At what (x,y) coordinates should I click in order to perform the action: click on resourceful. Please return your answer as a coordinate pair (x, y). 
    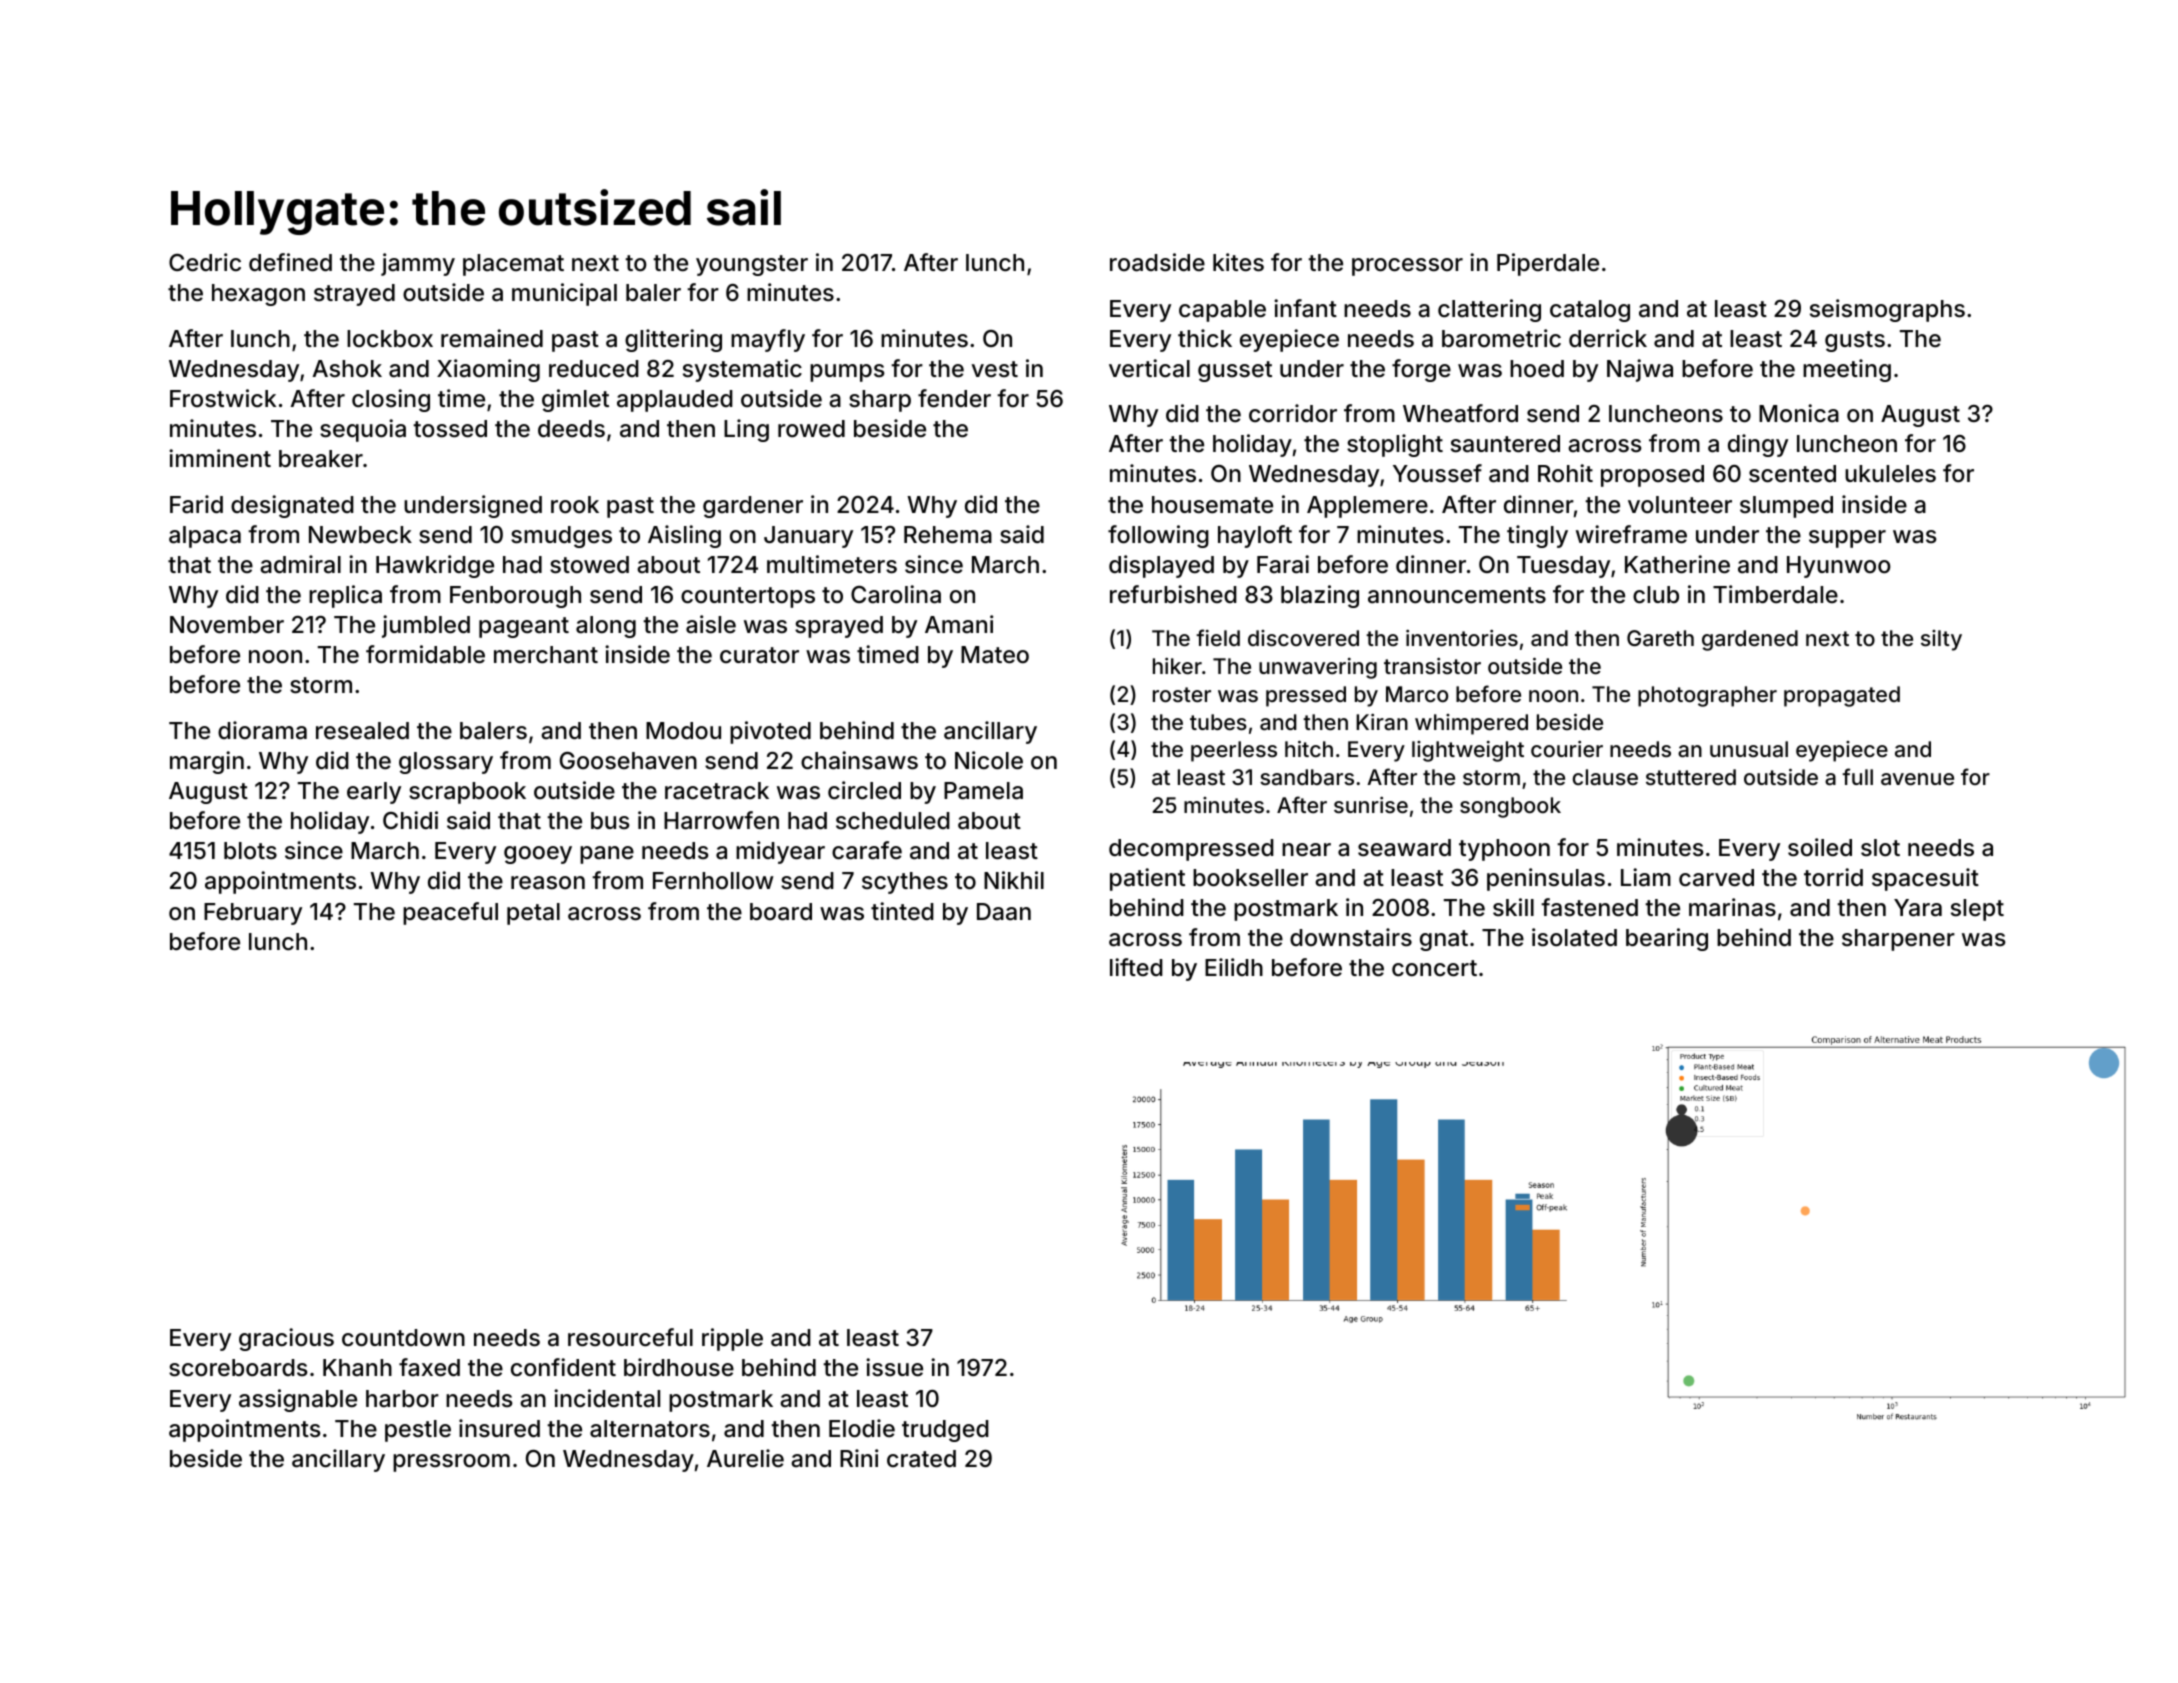
    Looking at the image, I should click on (630, 1337).
